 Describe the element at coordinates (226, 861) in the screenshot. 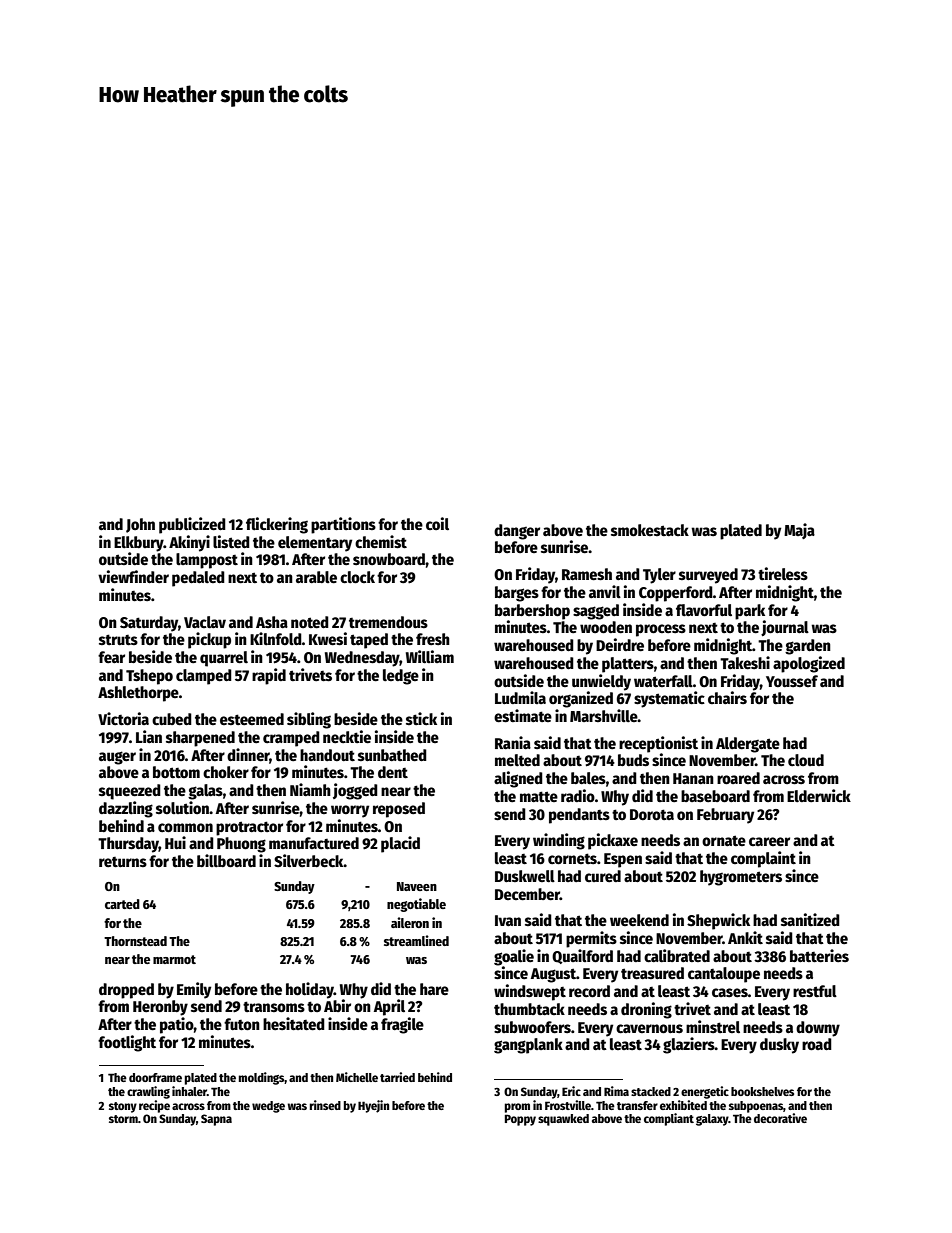

I see `billboard` at that location.
